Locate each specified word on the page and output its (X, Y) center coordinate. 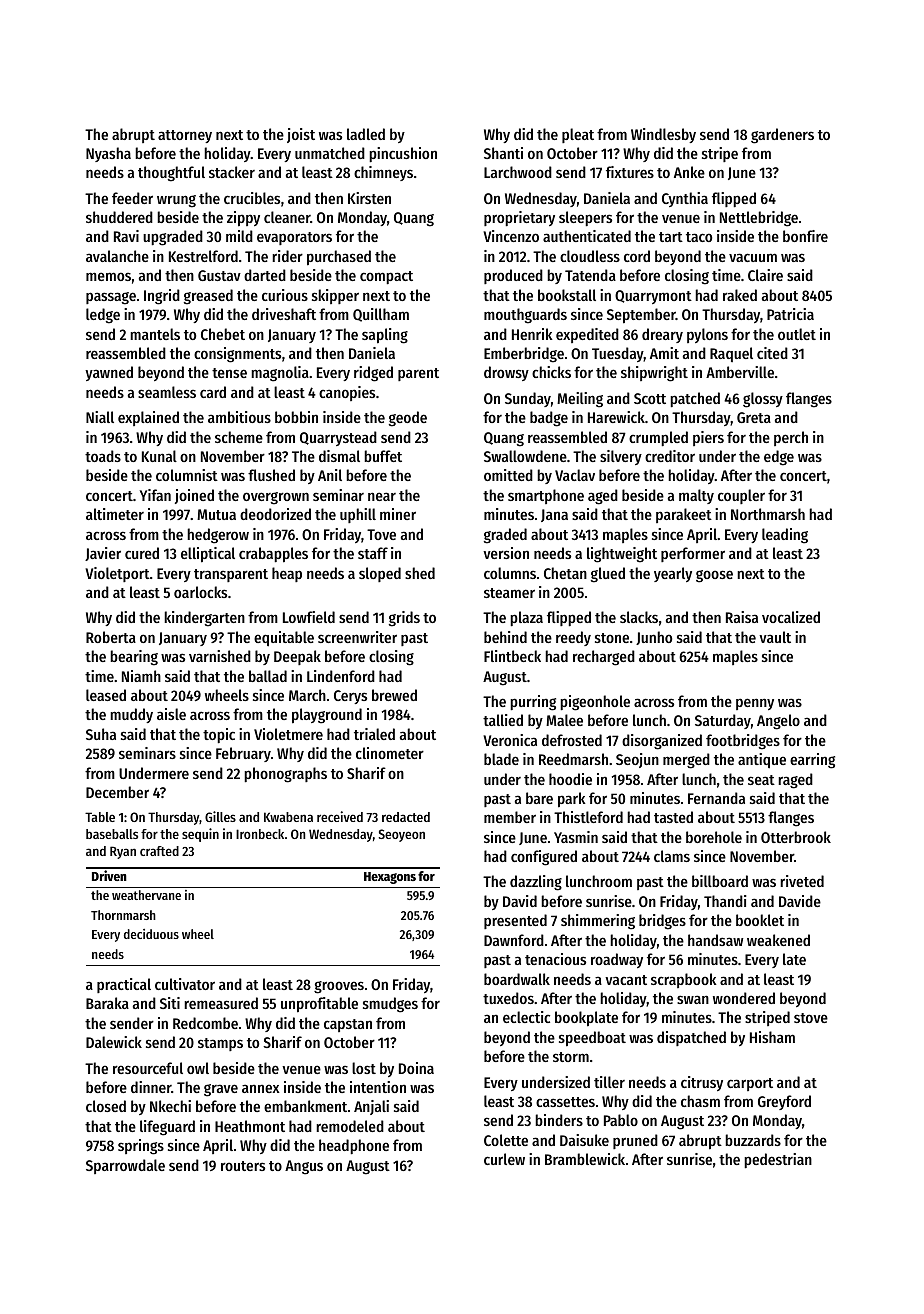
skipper (335, 296)
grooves (339, 987)
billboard (720, 881)
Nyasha (108, 154)
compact (386, 277)
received (340, 816)
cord (637, 256)
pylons (707, 335)
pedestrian (778, 1160)
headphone (354, 1146)
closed (106, 1106)
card (213, 392)
